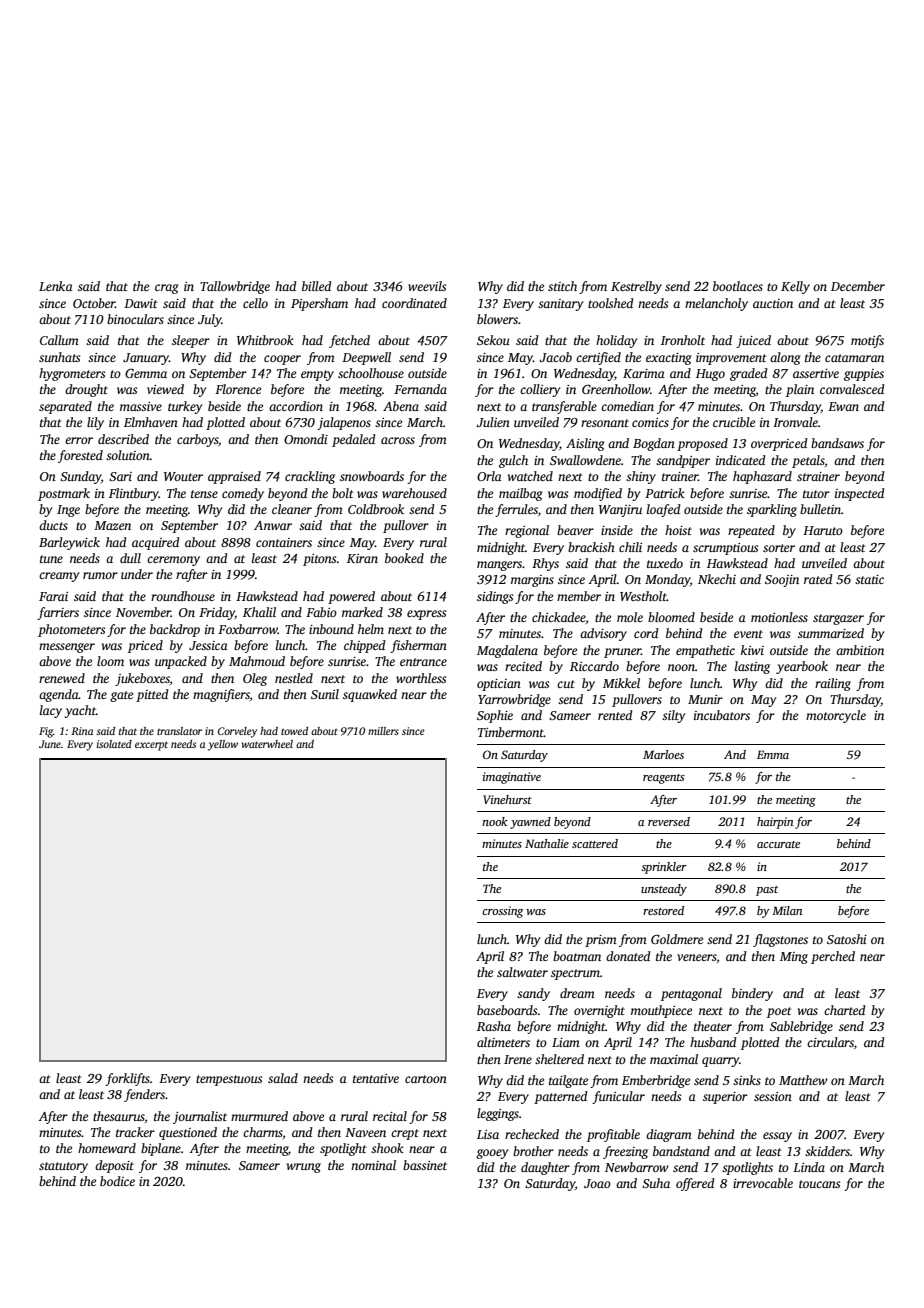 The width and height of the screenshot is (924, 1308). I want to click on crag, so click(167, 289).
